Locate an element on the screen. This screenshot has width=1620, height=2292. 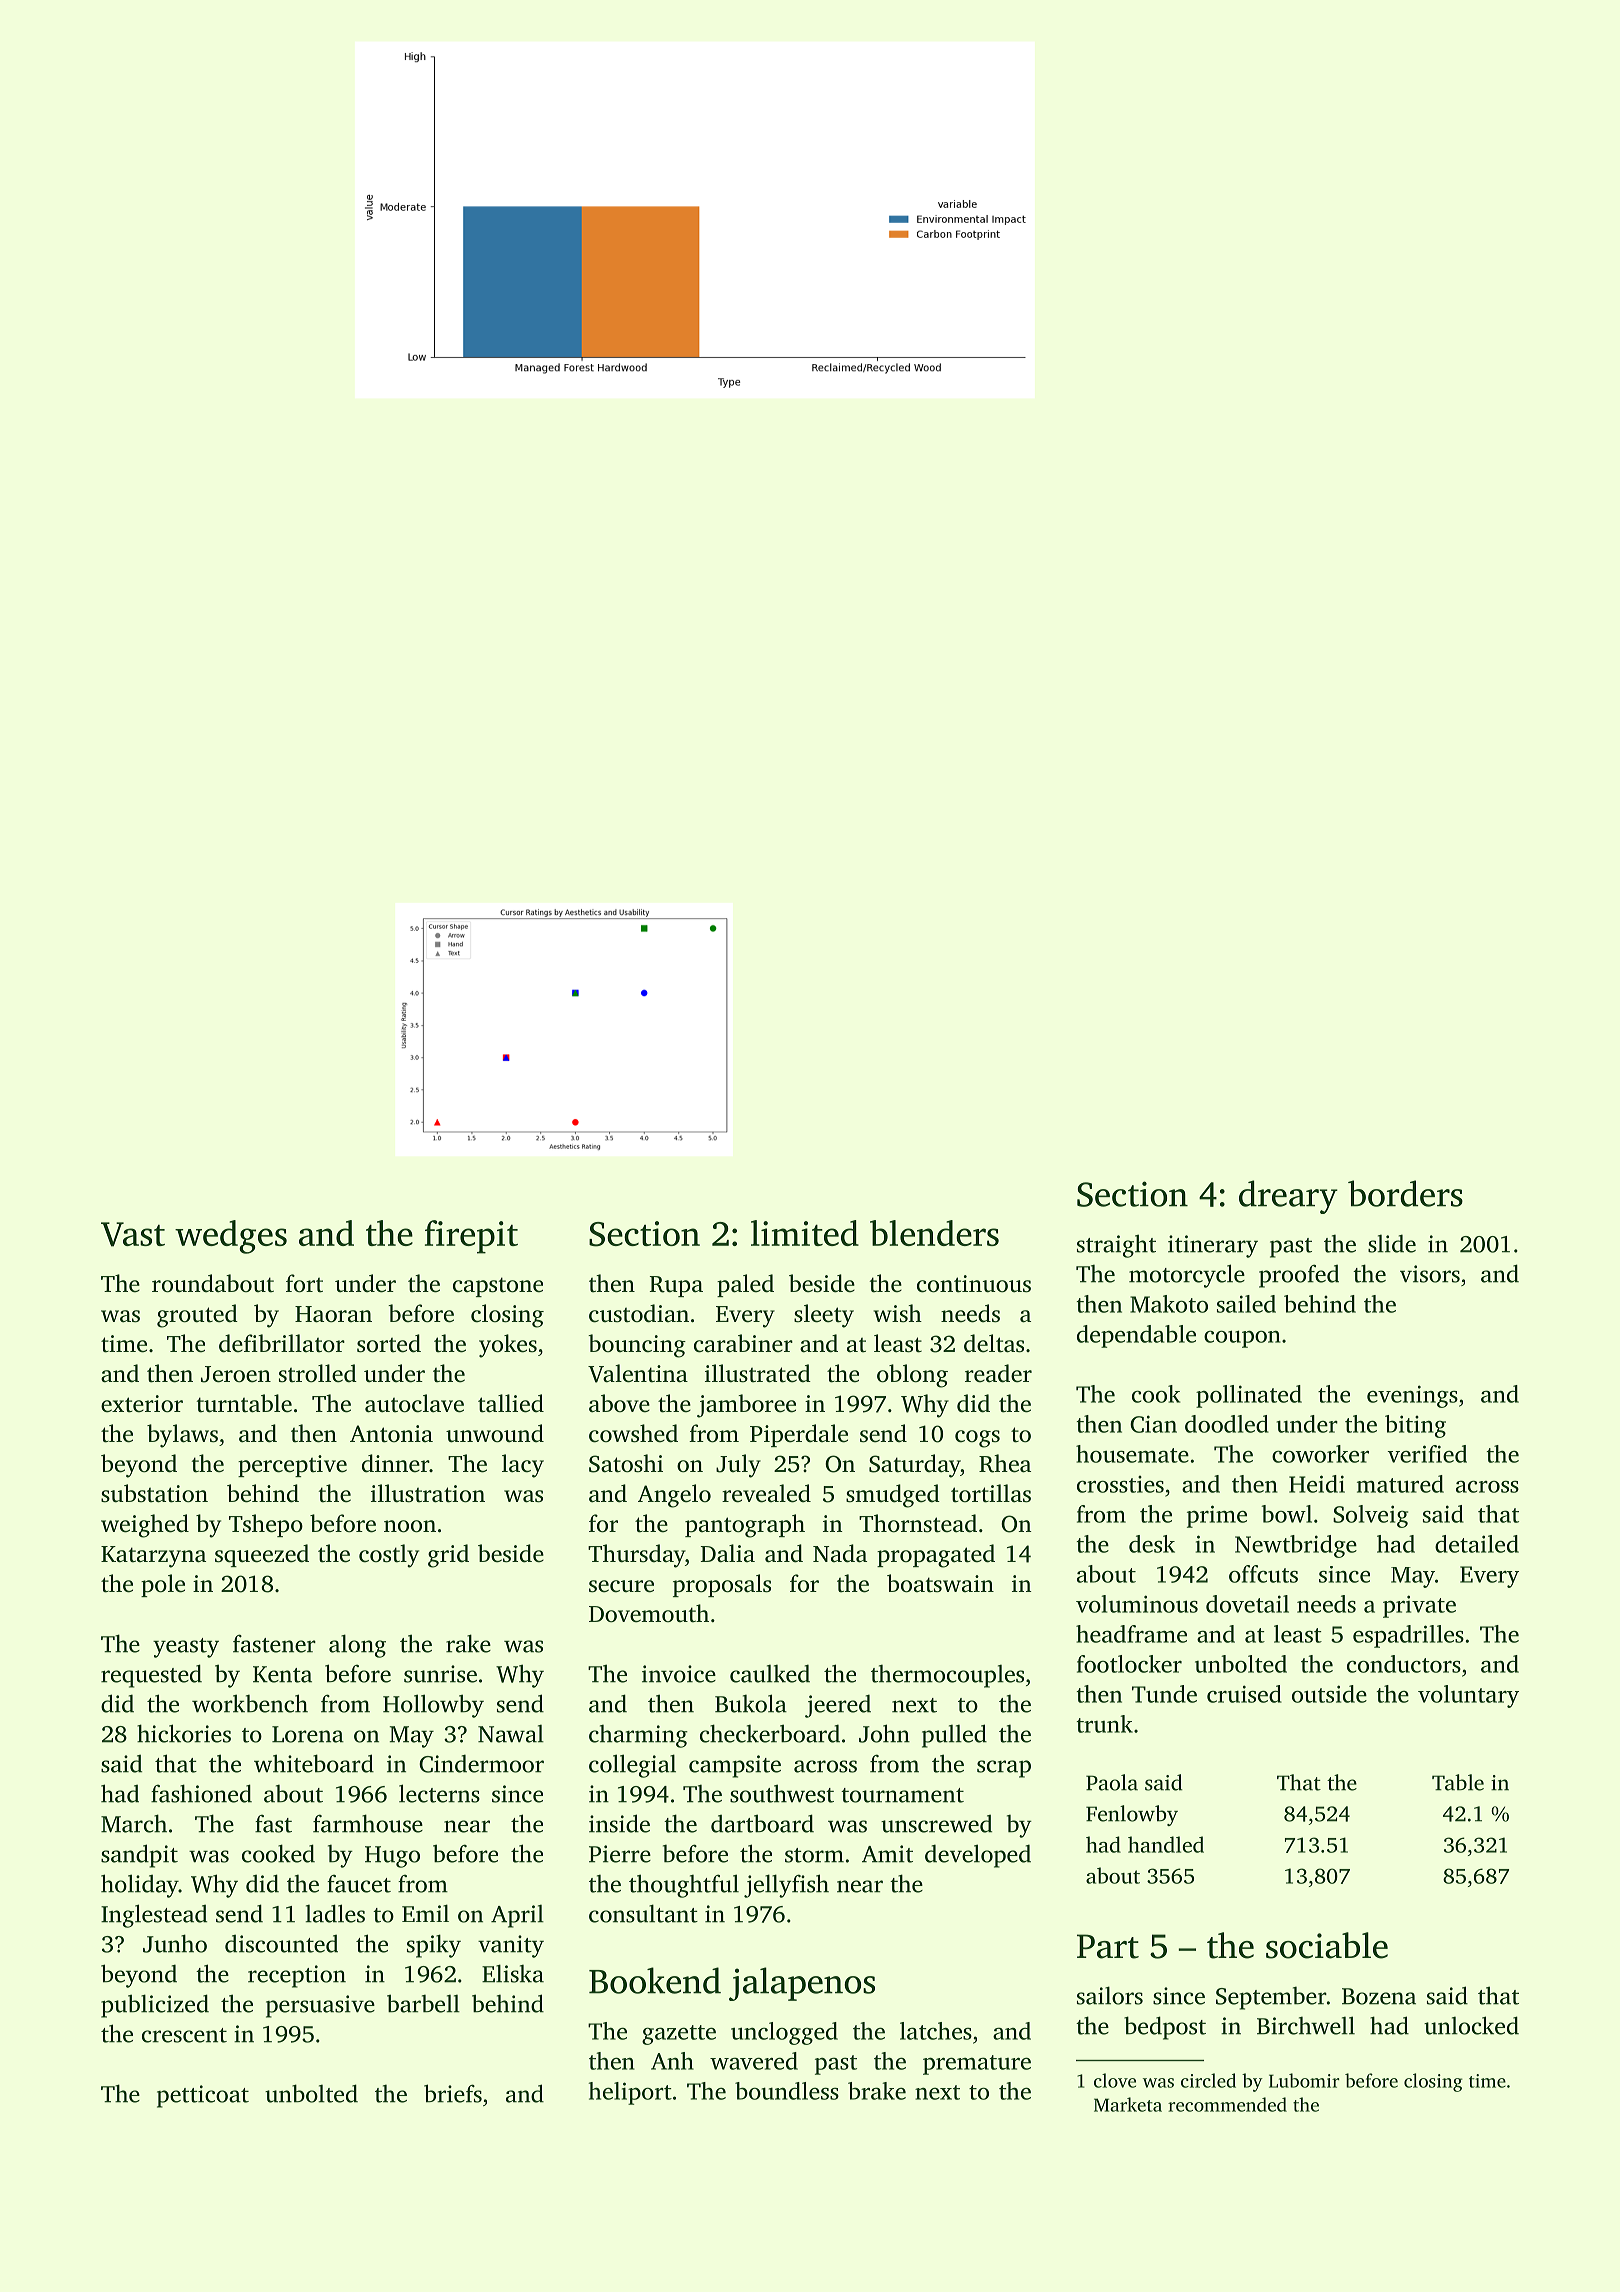
campsite is located at coordinates (735, 1766).
